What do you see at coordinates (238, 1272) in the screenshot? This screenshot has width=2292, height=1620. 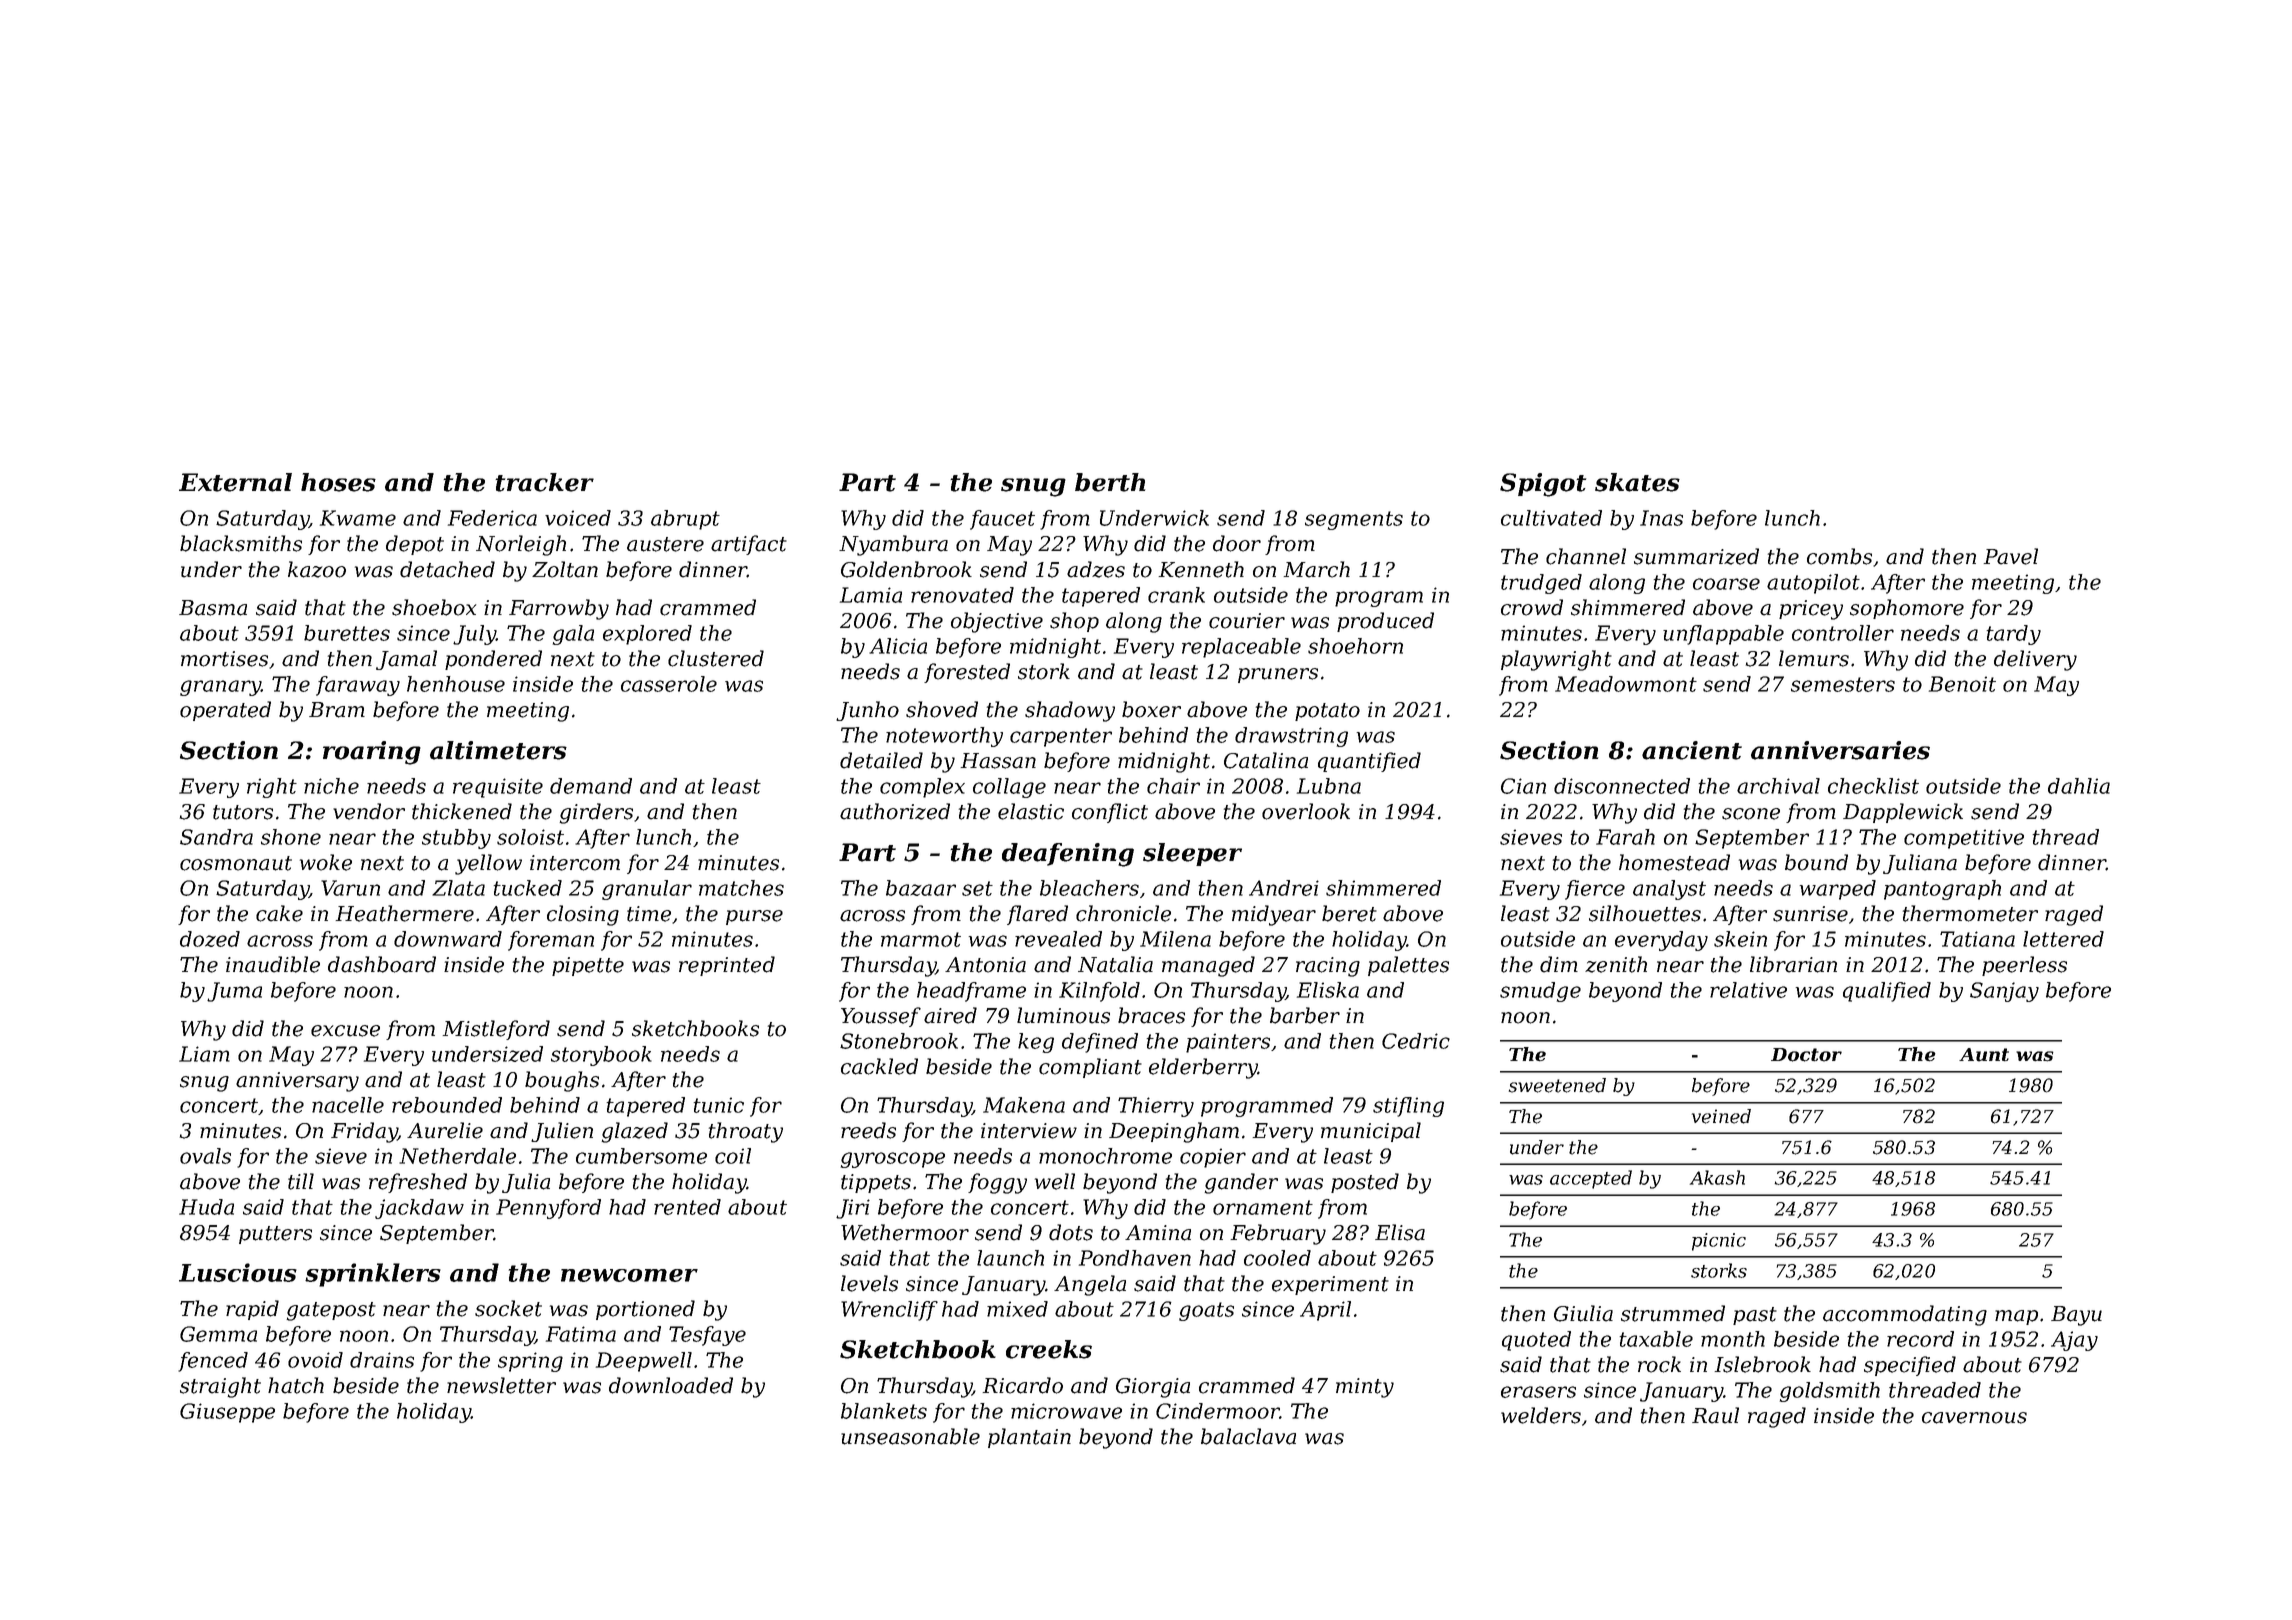 I see `Luscious` at bounding box center [238, 1272].
